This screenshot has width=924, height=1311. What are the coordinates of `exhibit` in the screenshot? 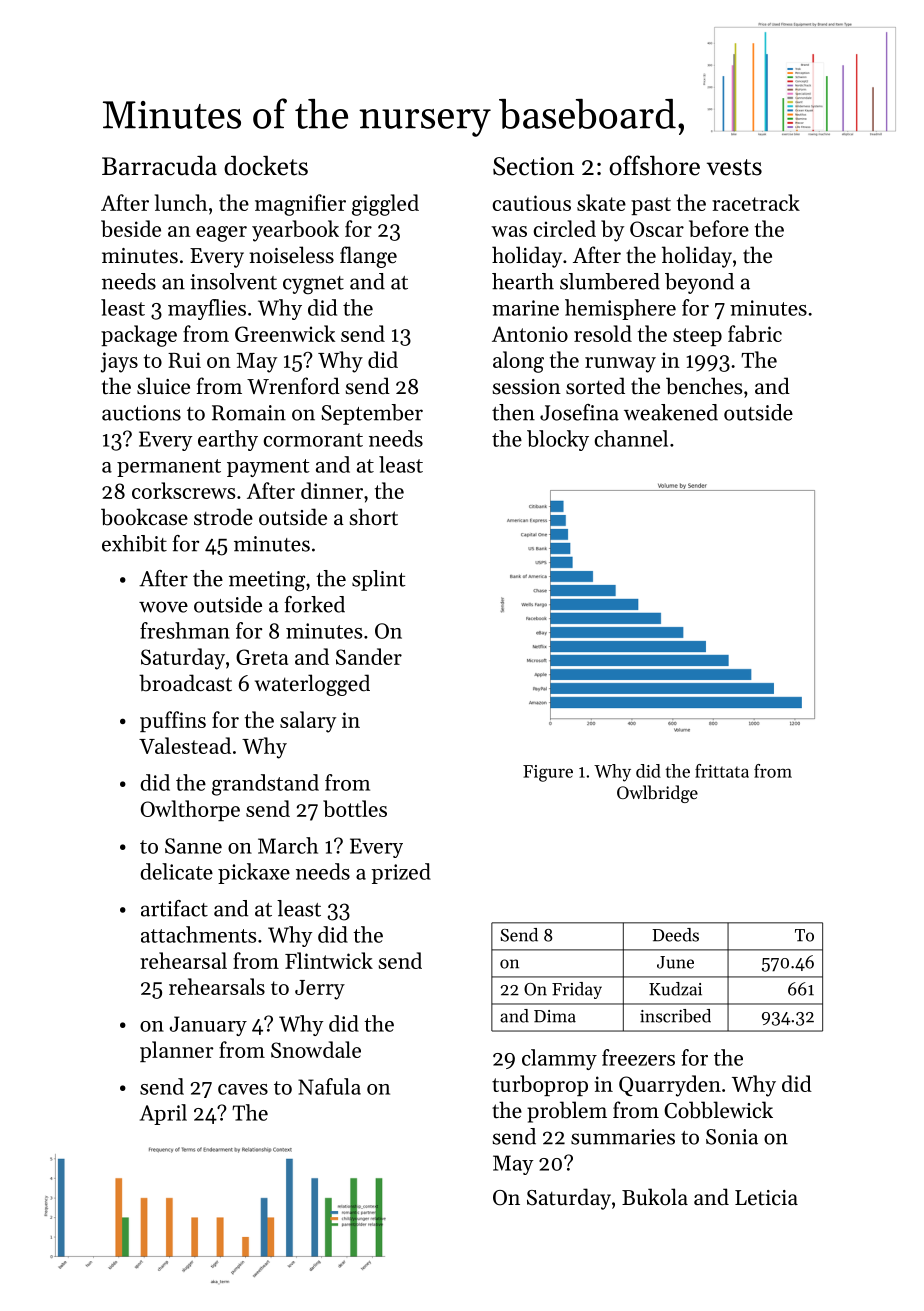 It's located at (134, 543).
